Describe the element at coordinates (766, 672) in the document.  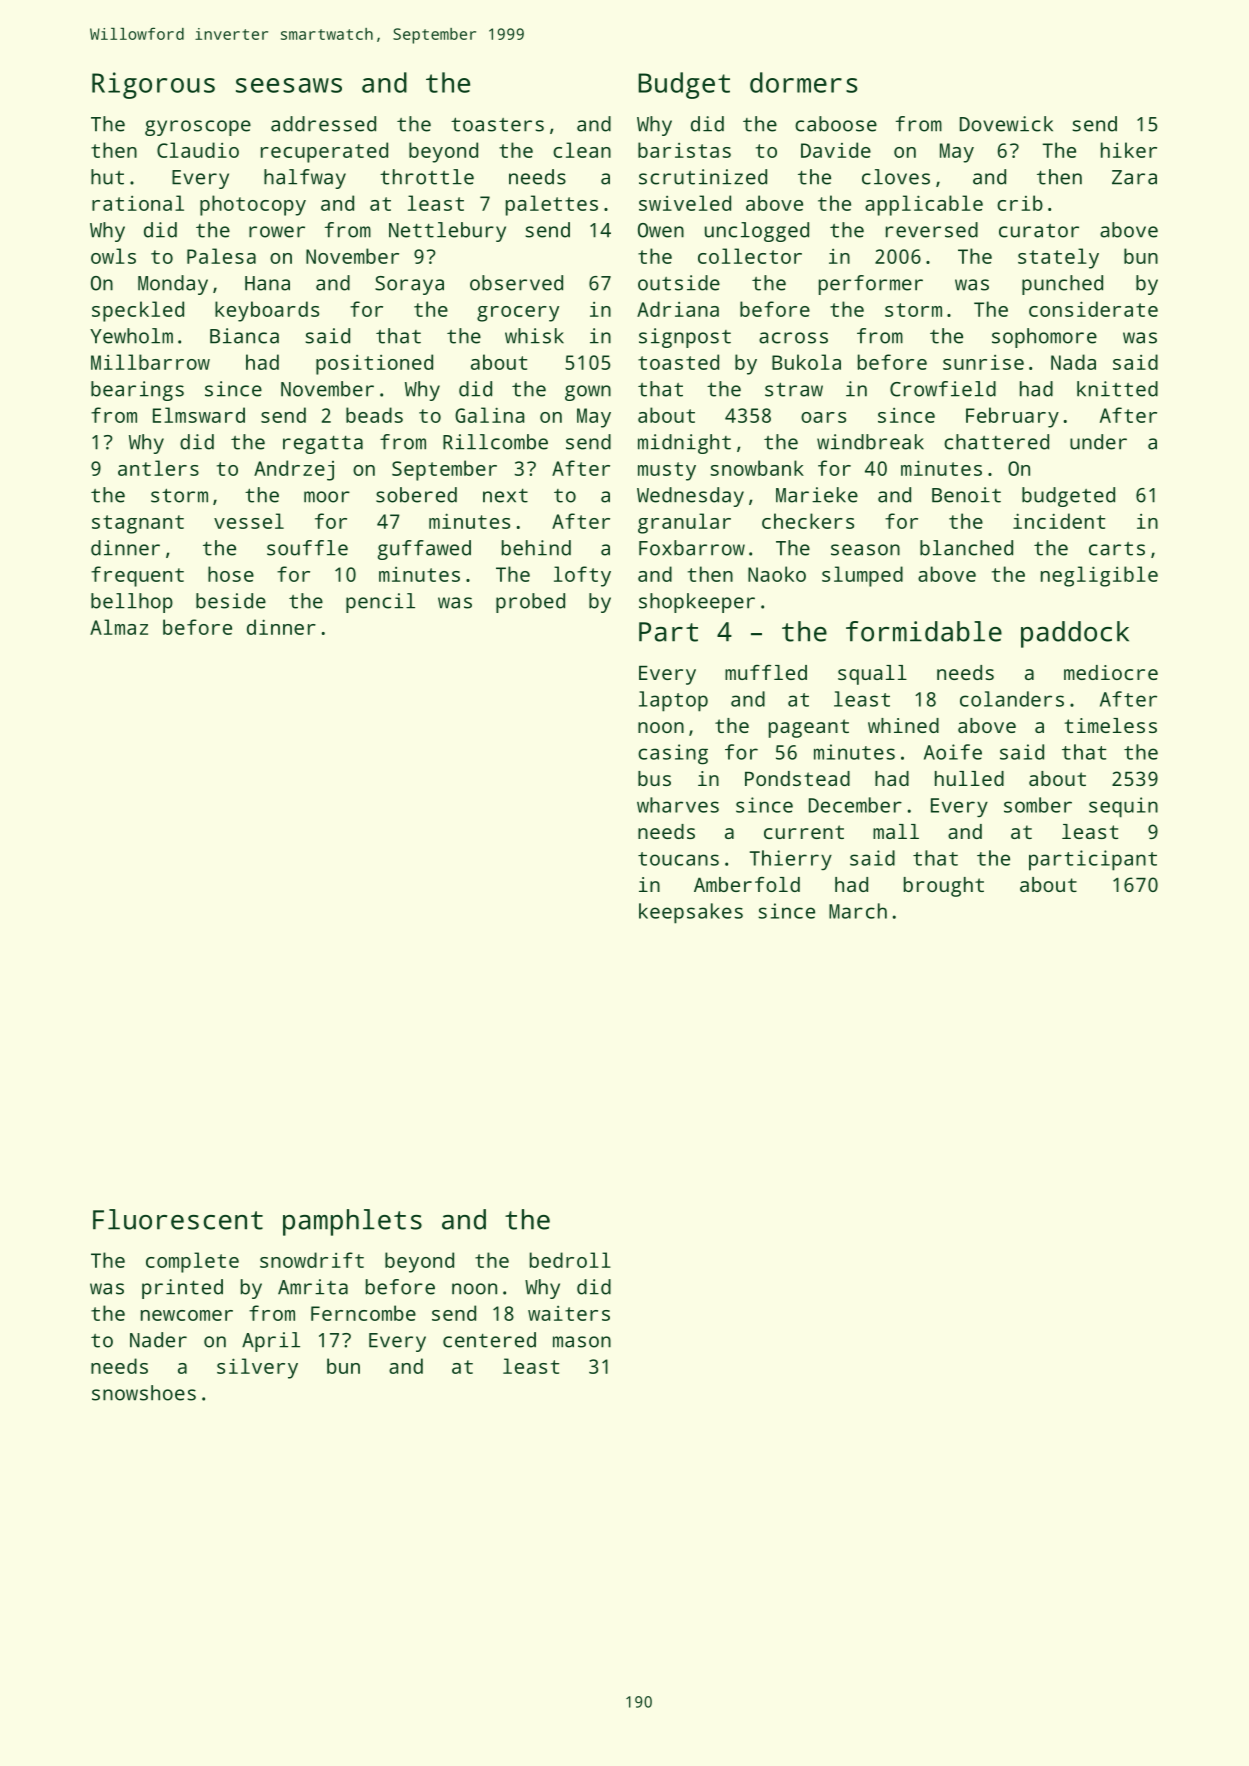
I see `muffled` at that location.
